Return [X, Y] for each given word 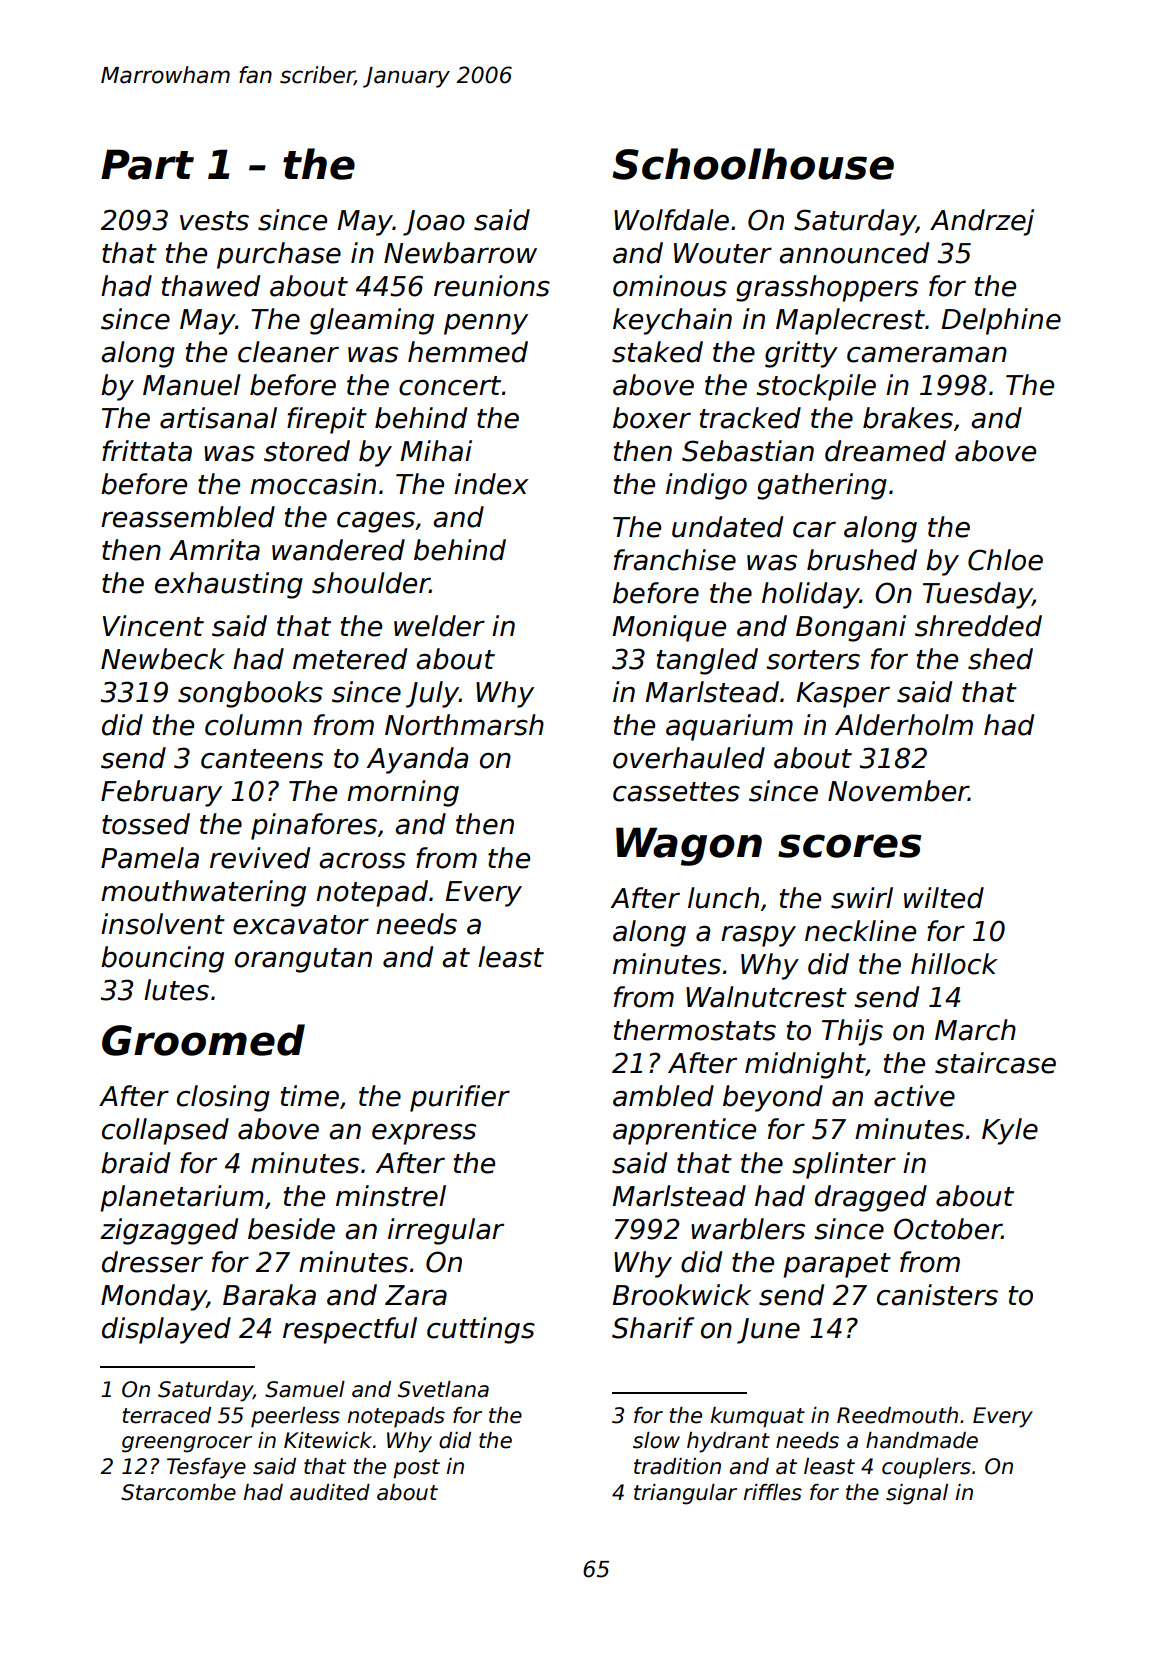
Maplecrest [850, 321]
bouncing [162, 959]
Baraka [269, 1295]
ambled [663, 1096]
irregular [446, 1231]
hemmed [468, 352]
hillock [954, 964]
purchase [279, 255]
